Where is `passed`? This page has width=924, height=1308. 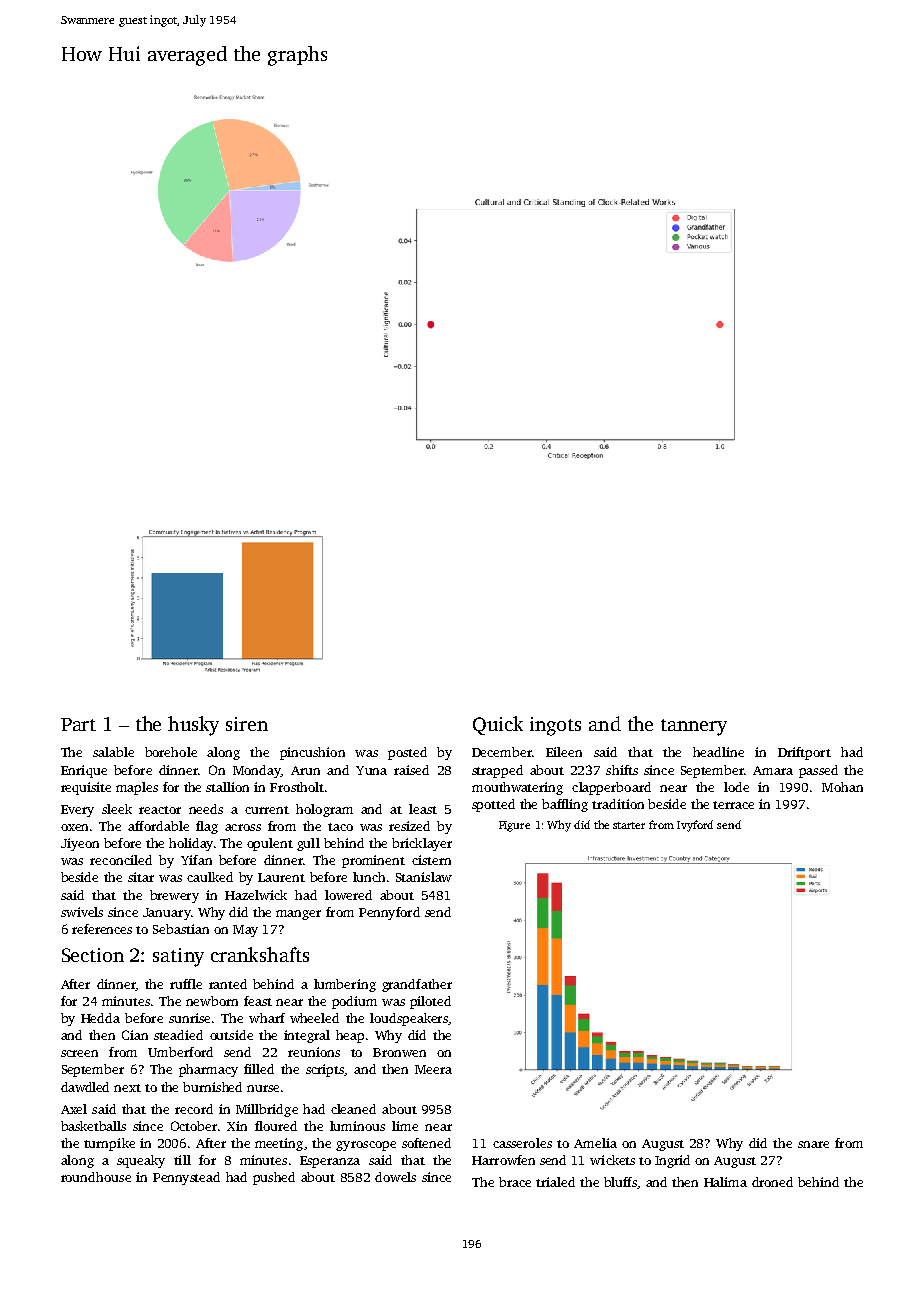
passed is located at coordinates (818, 771).
